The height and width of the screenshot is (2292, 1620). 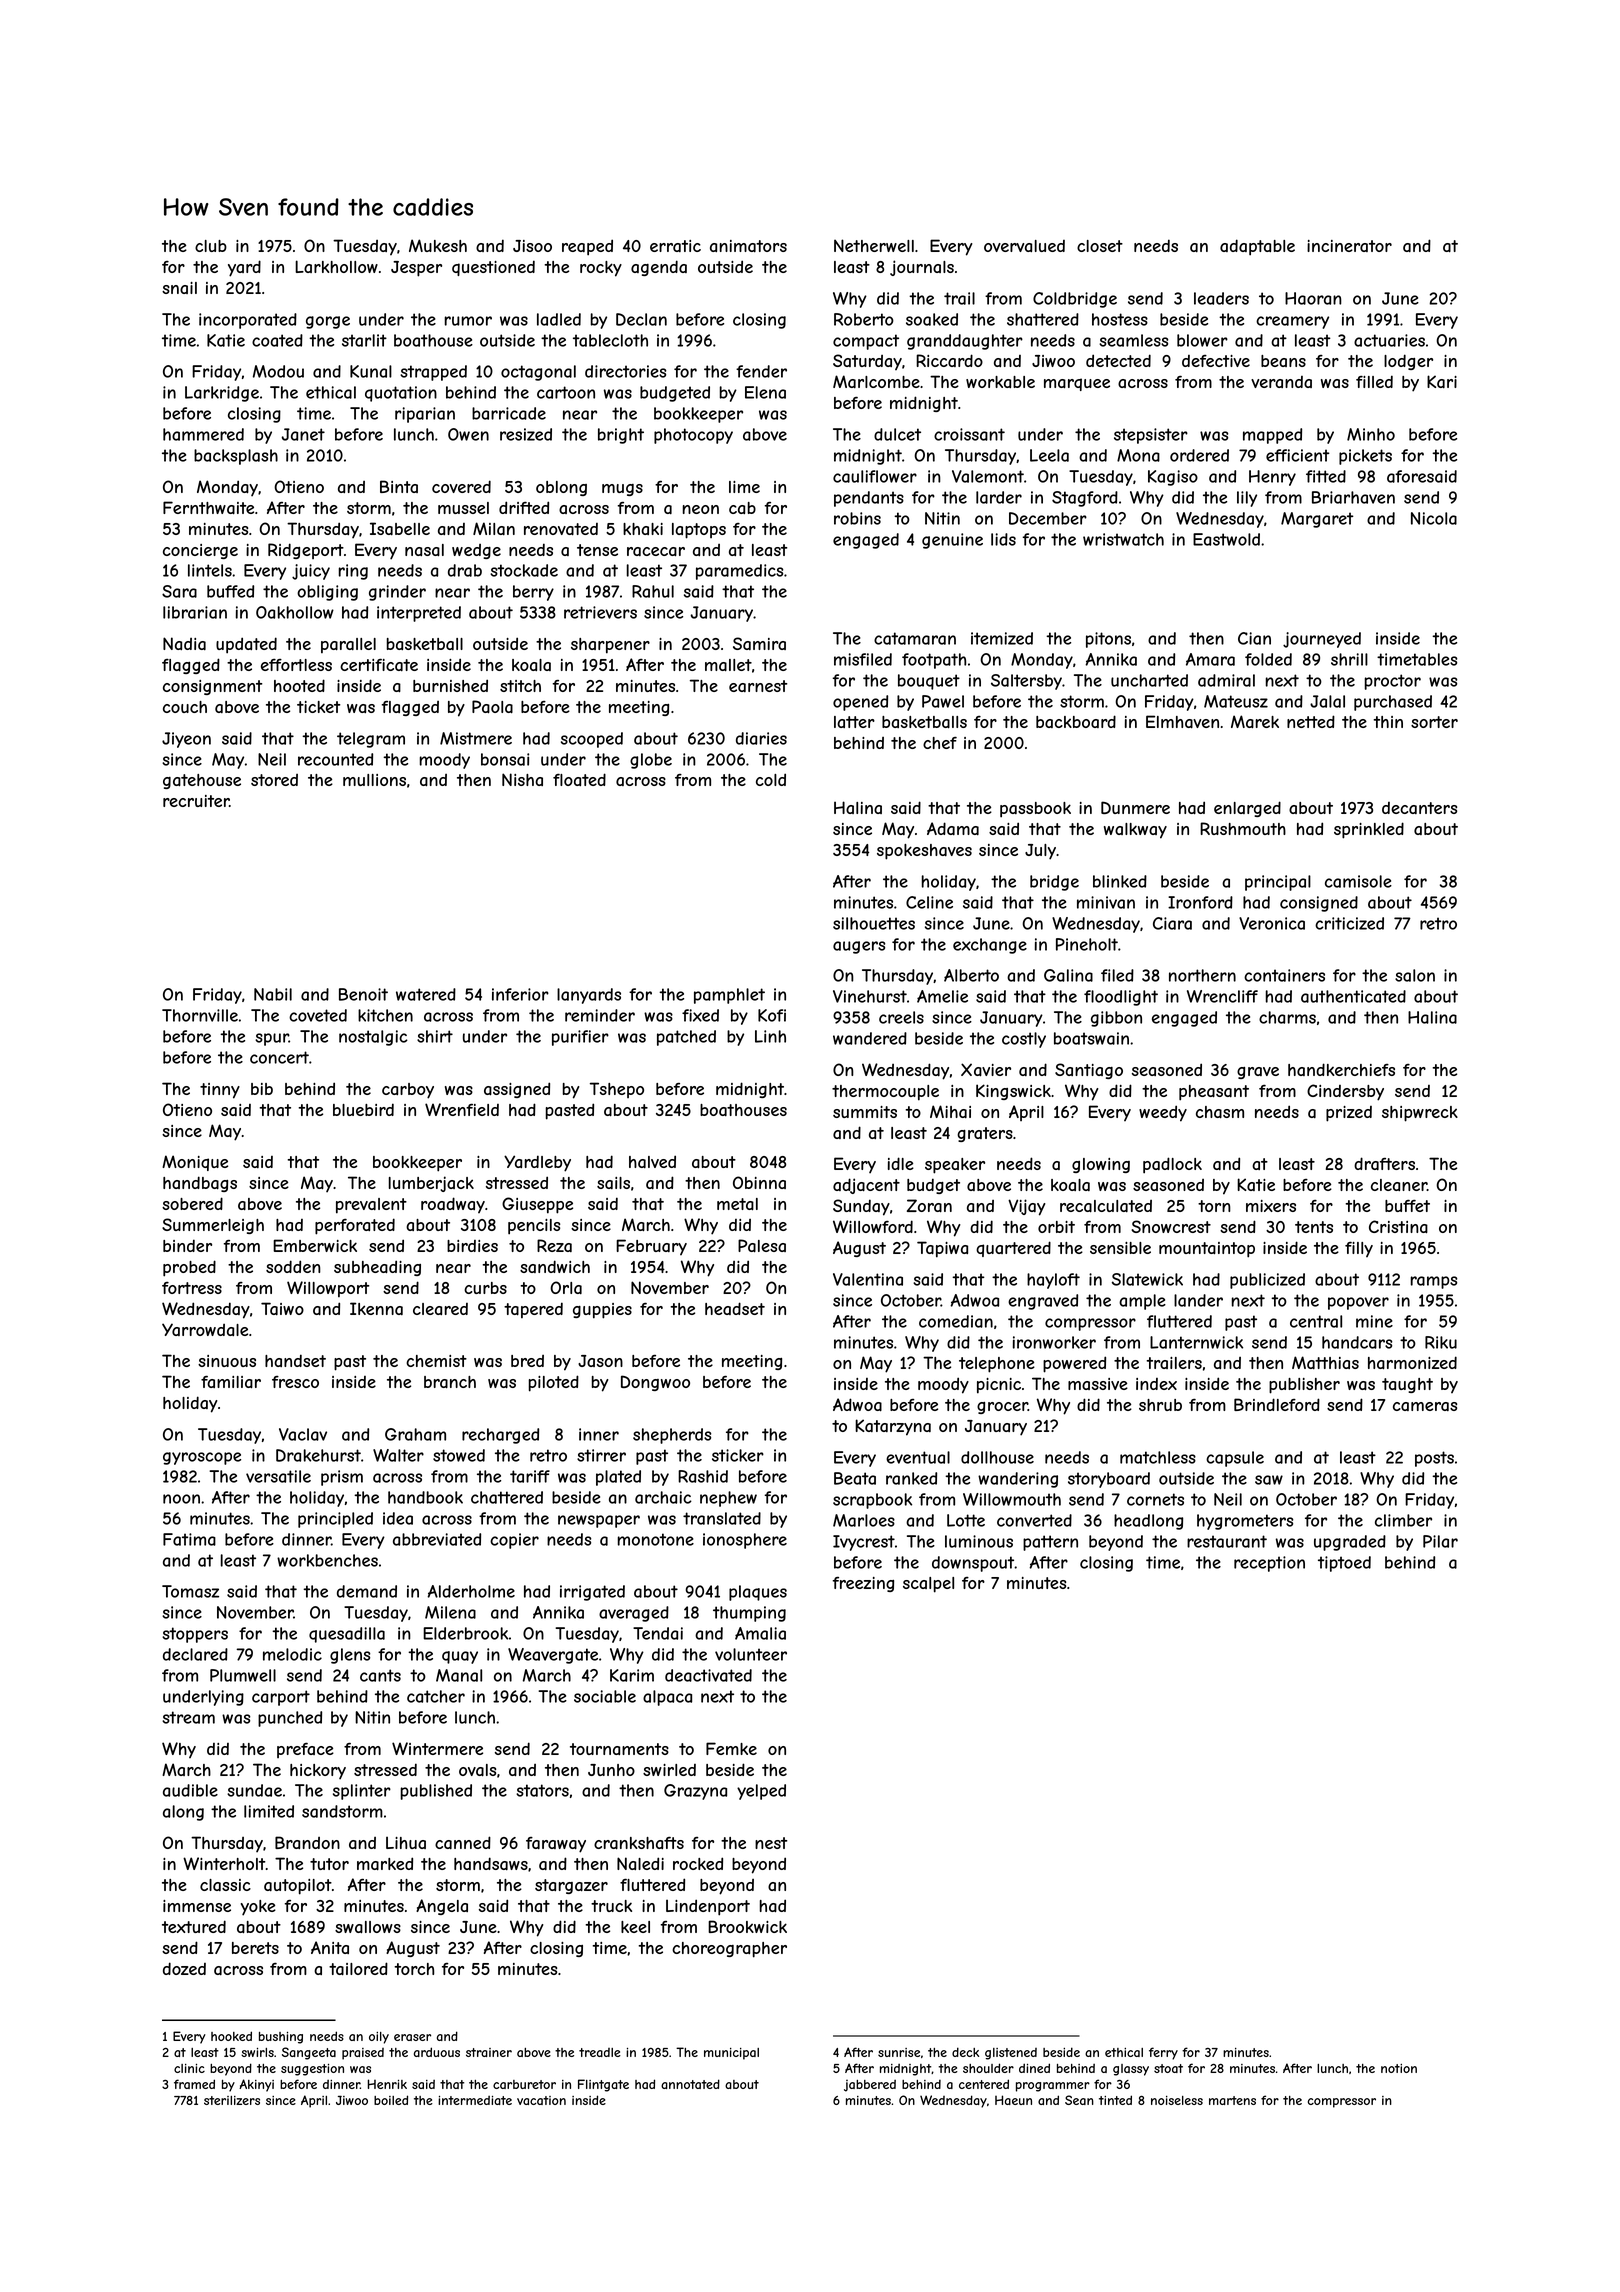 What do you see at coordinates (1434, 518) in the screenshot?
I see `Nicola` at bounding box center [1434, 518].
